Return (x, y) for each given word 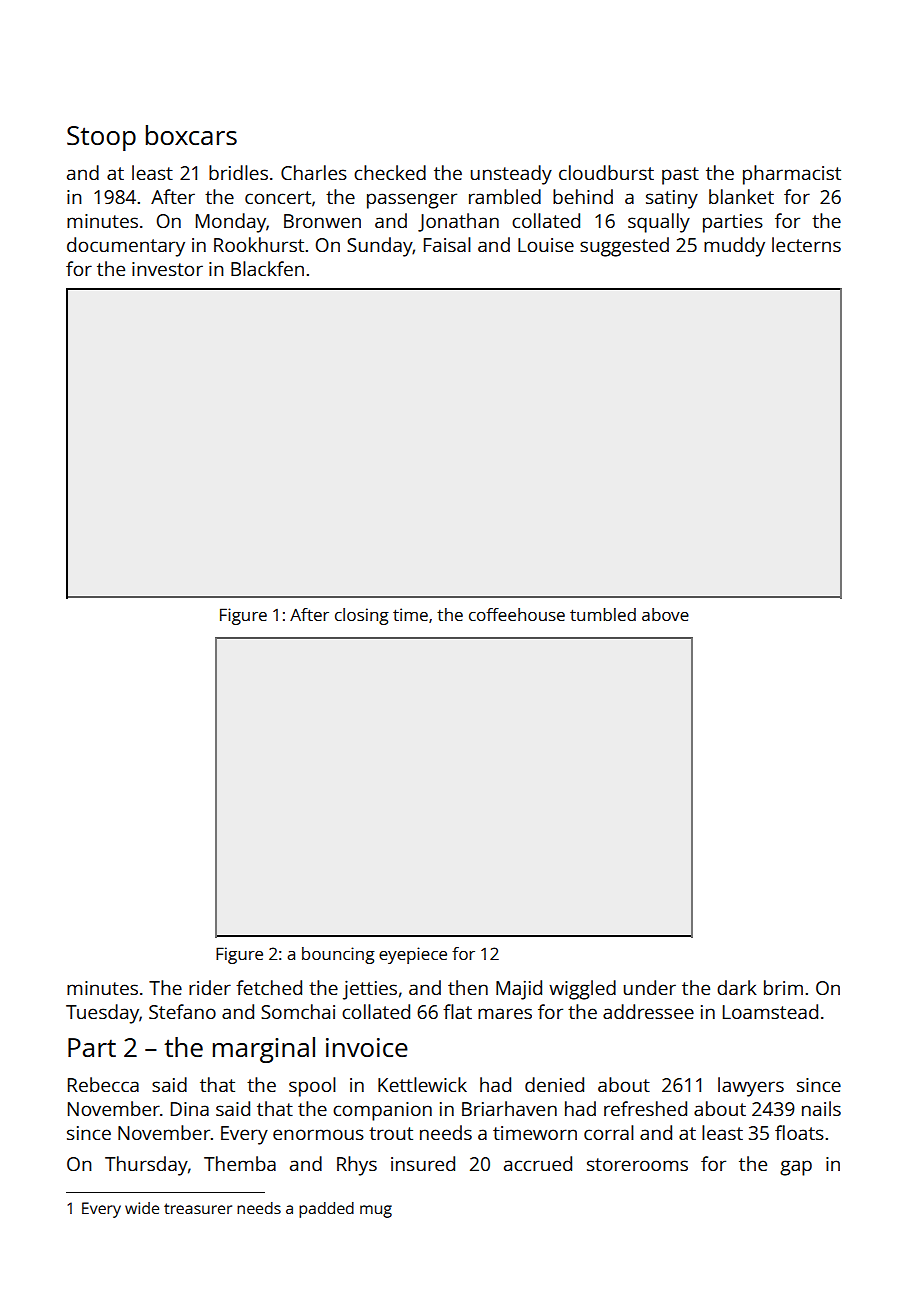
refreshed (645, 1108)
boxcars (191, 135)
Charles (314, 172)
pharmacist (792, 175)
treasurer (198, 1208)
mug (376, 1211)
